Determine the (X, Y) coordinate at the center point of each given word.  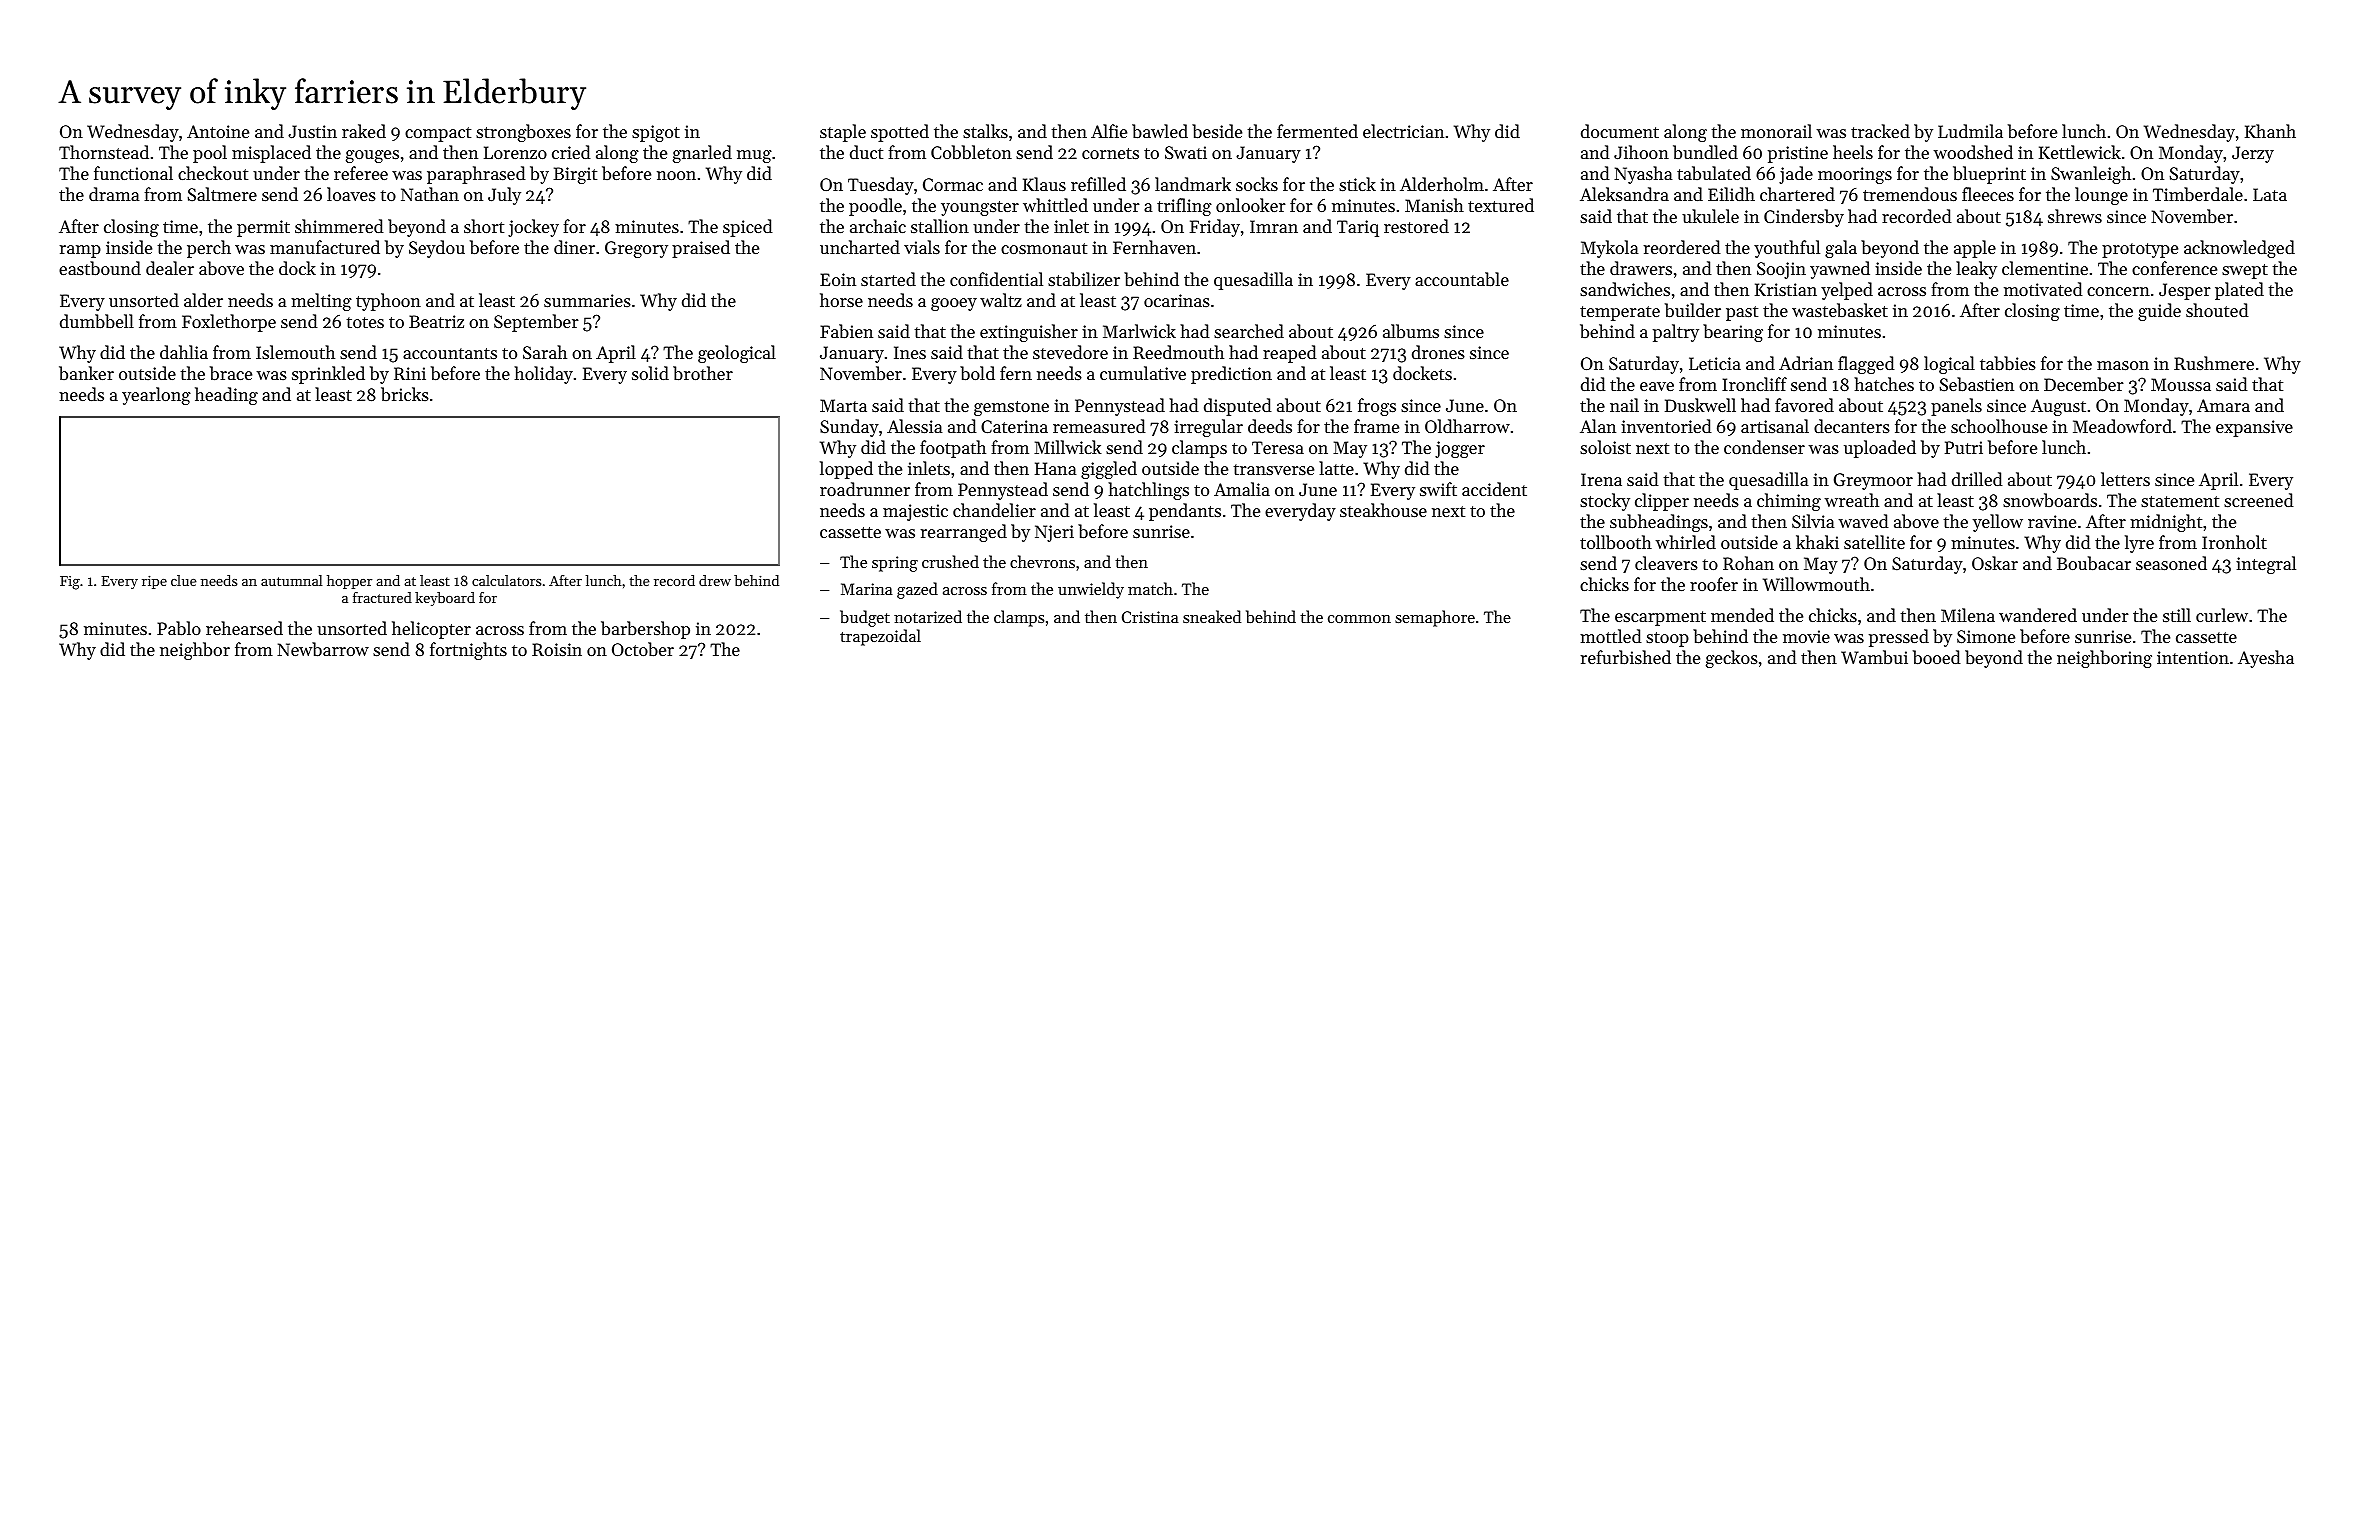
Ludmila (1970, 131)
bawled (1160, 131)
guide (2159, 312)
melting (321, 302)
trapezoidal (880, 637)
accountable (1462, 279)
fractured (382, 597)
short (484, 226)
